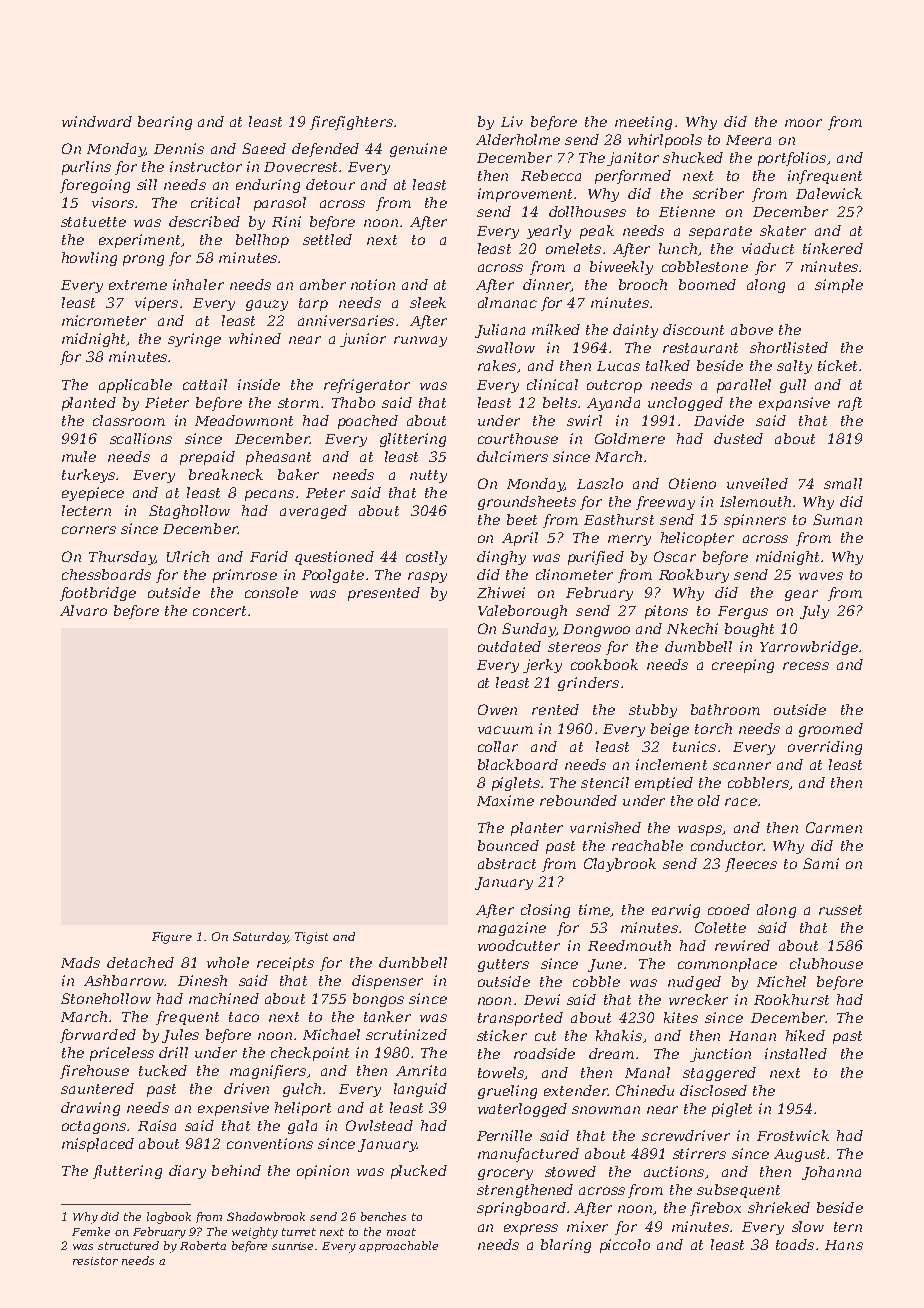  What do you see at coordinates (666, 612) in the page?
I see `pitons` at bounding box center [666, 612].
